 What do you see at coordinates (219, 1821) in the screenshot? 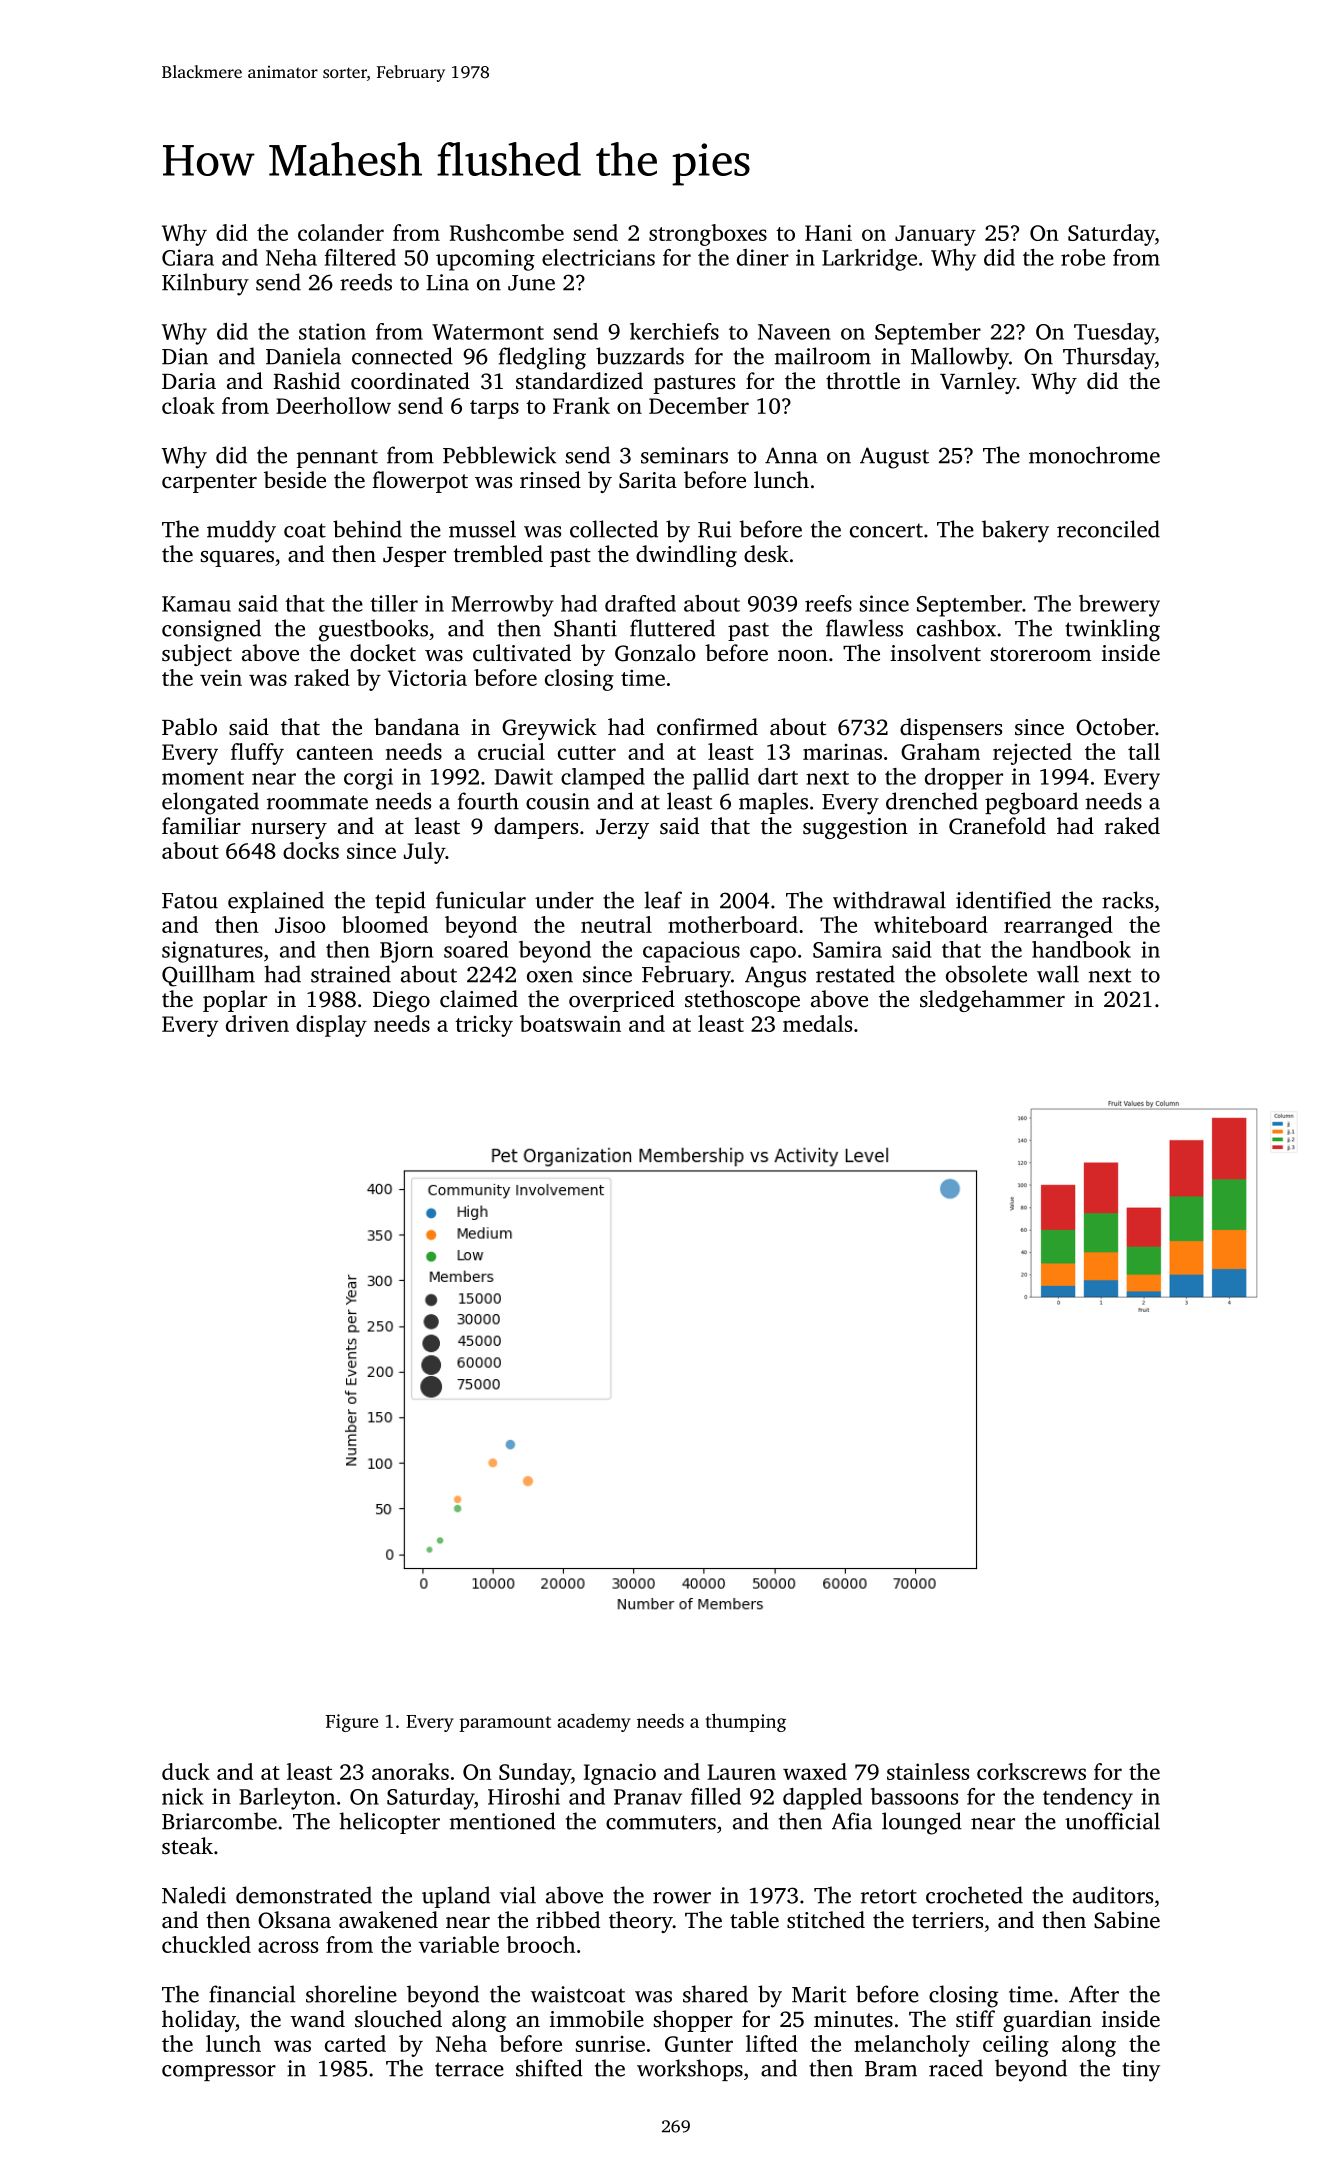
I see `Briarcombe` at bounding box center [219, 1821].
